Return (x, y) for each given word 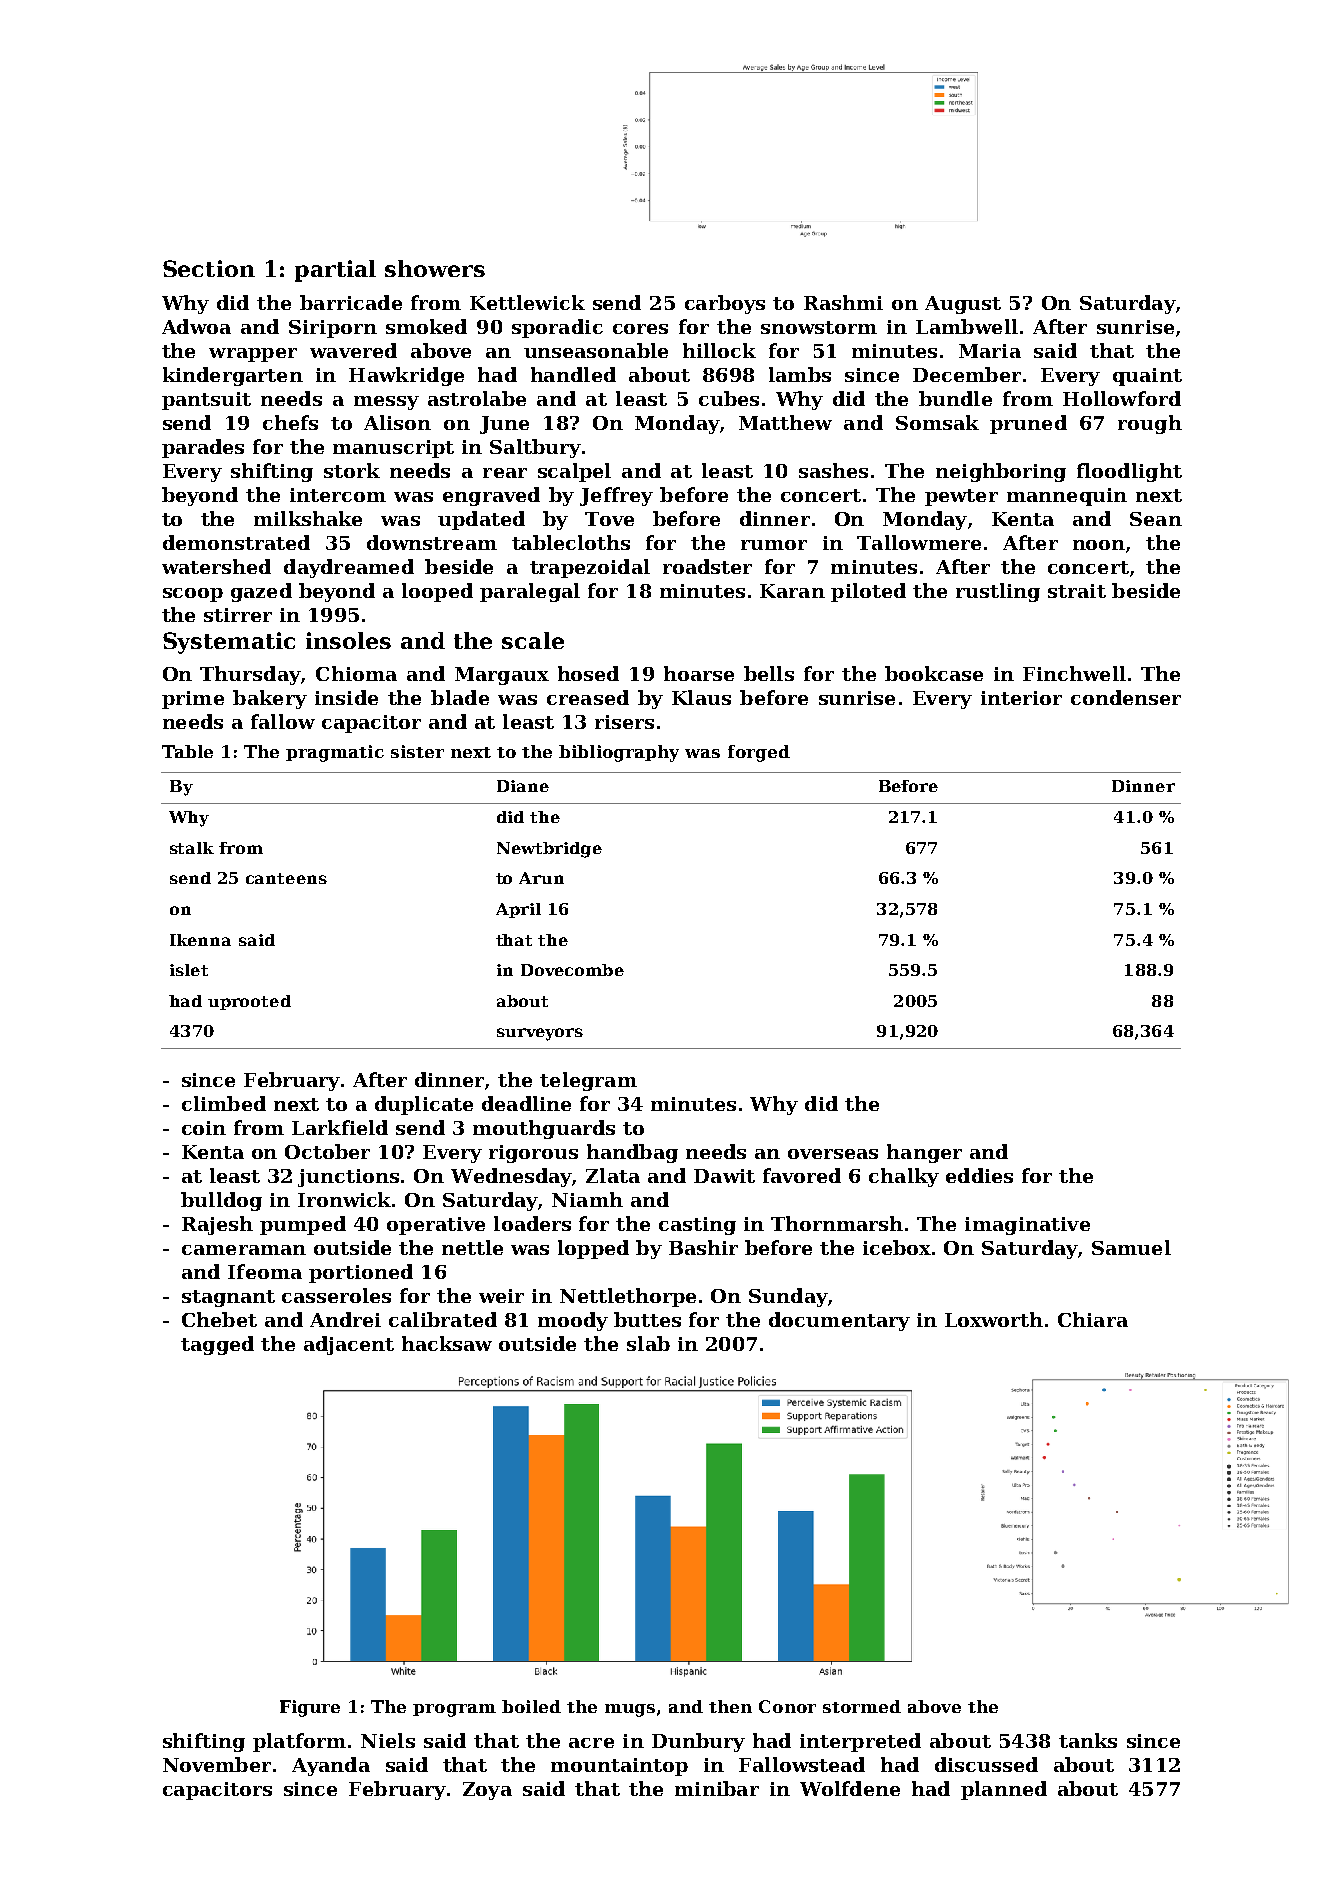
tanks (1088, 1740)
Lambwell (967, 326)
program (454, 1710)
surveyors (540, 1034)
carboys (725, 304)
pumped (303, 1225)
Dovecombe (572, 970)
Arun (541, 878)
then (730, 1706)
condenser (1126, 697)
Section (209, 268)
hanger (924, 1153)
